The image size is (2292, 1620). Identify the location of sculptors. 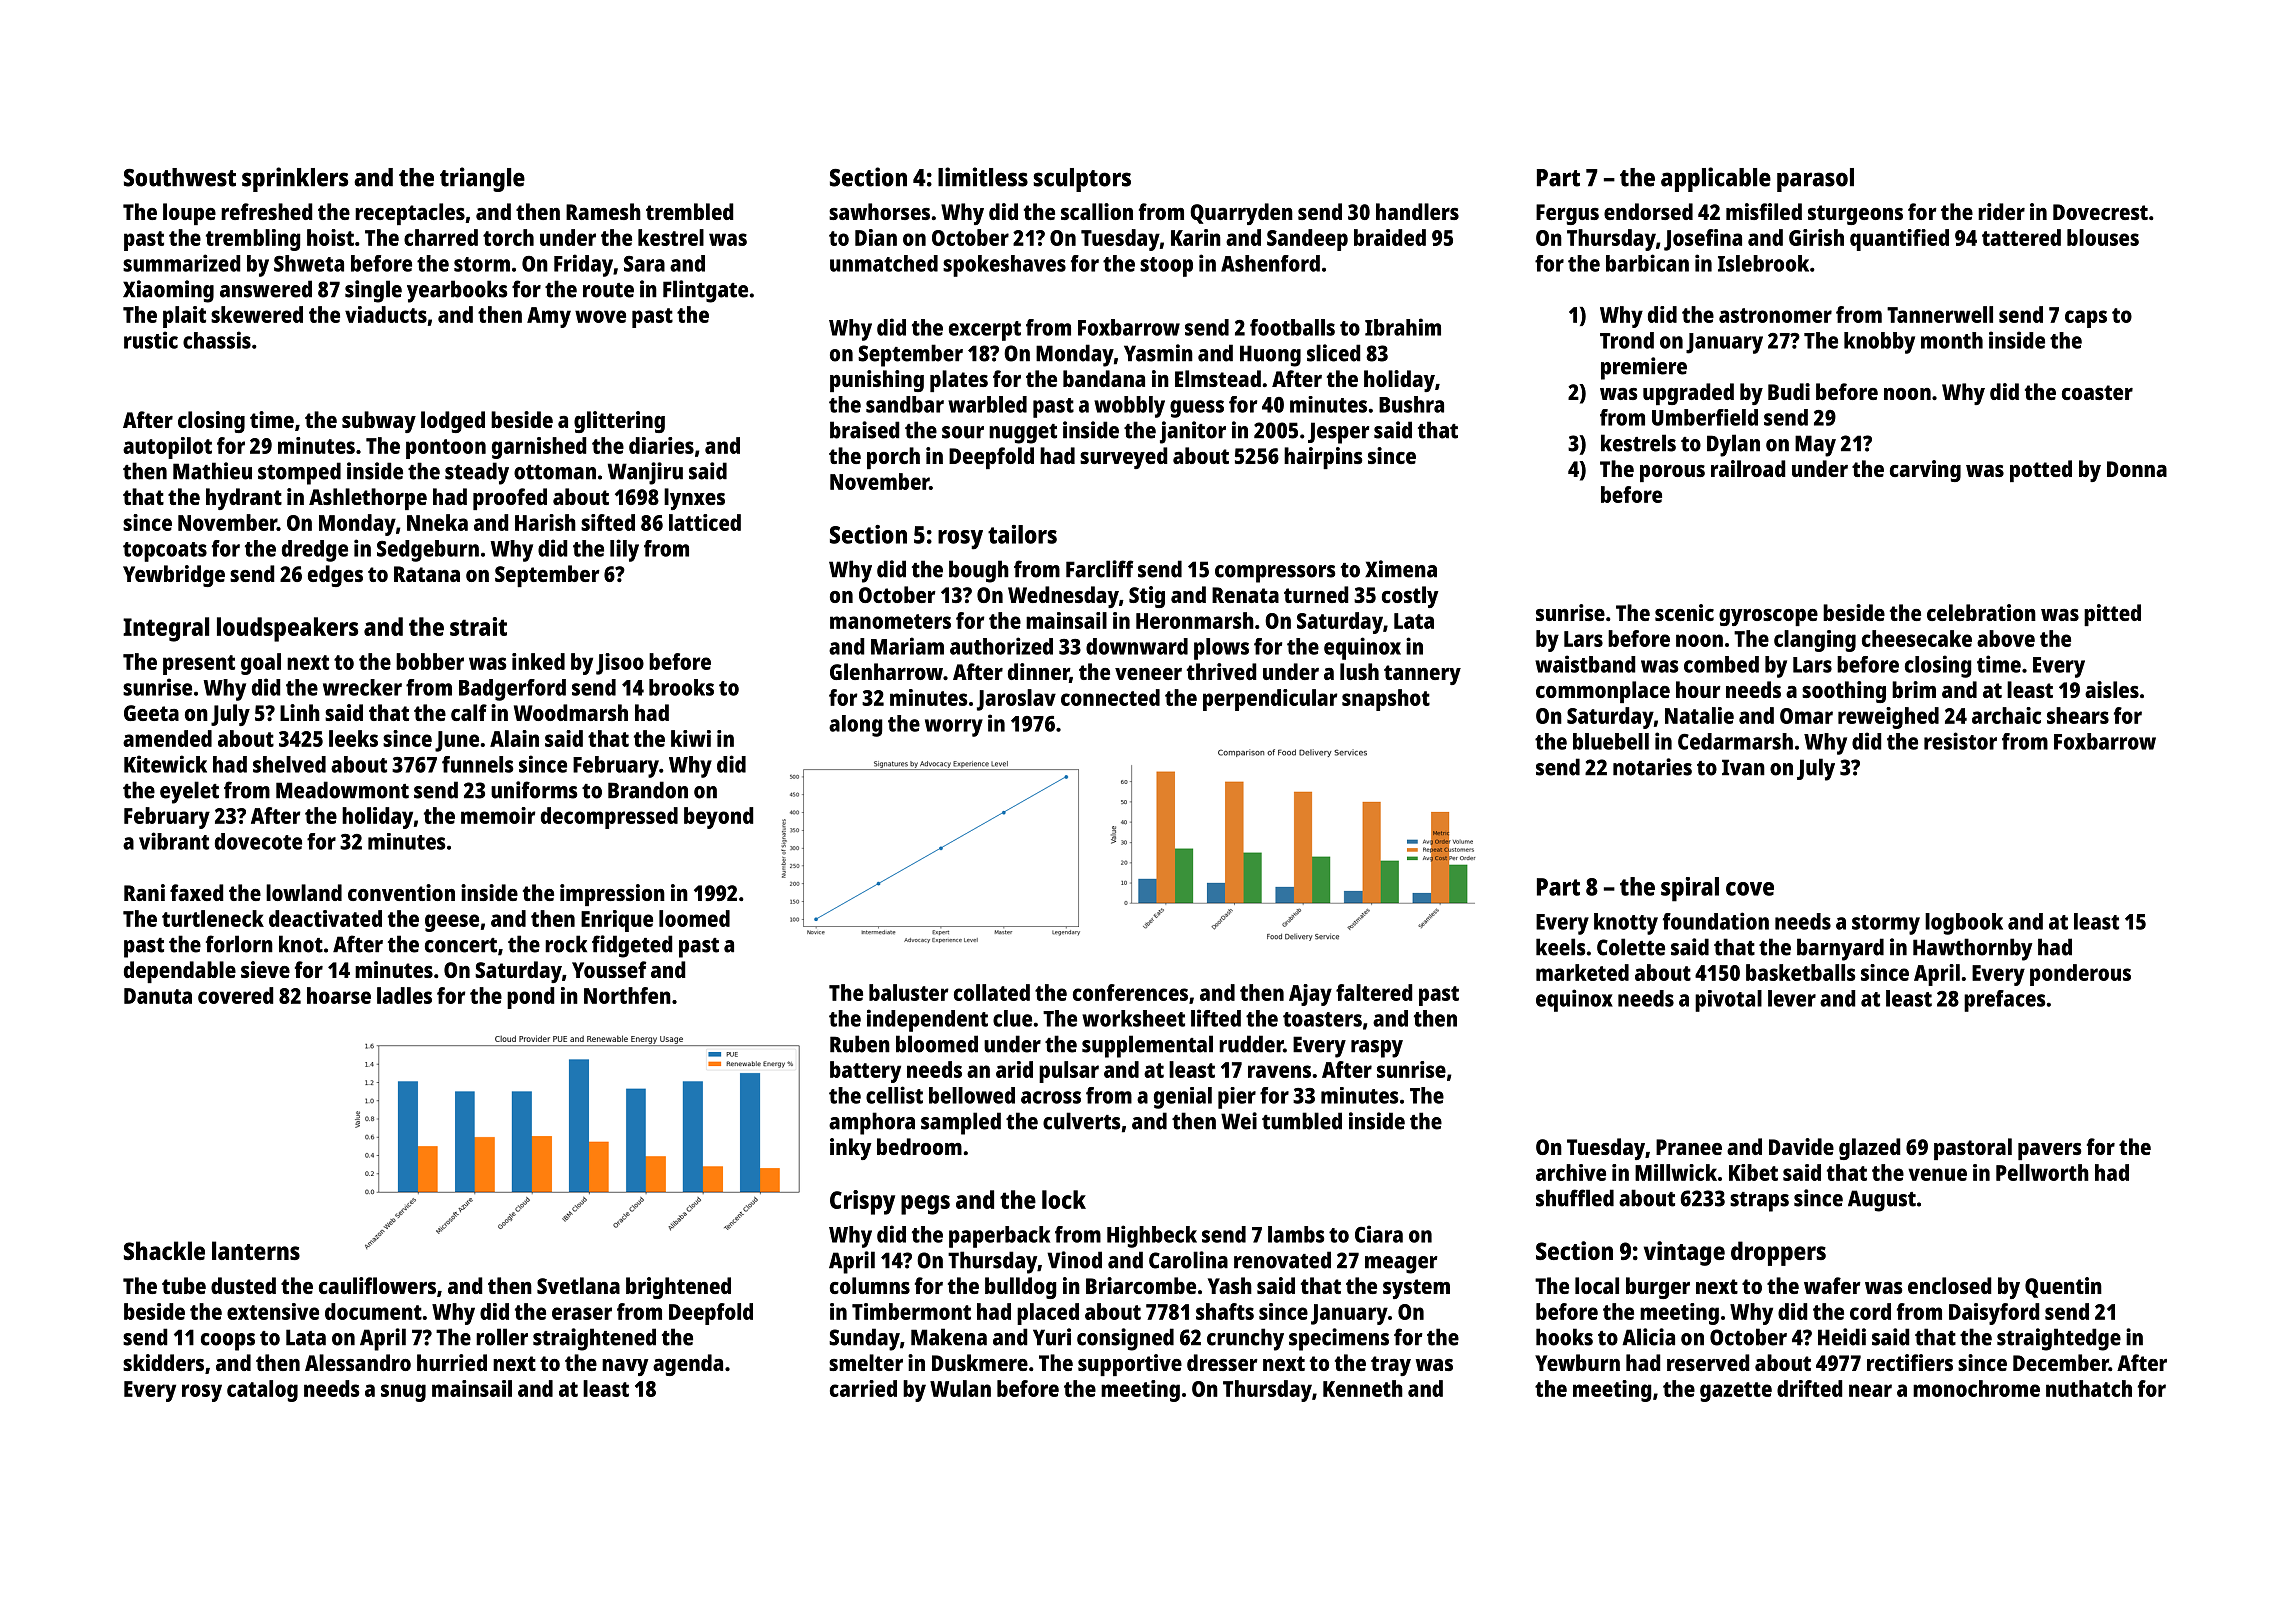
(1082, 180).
